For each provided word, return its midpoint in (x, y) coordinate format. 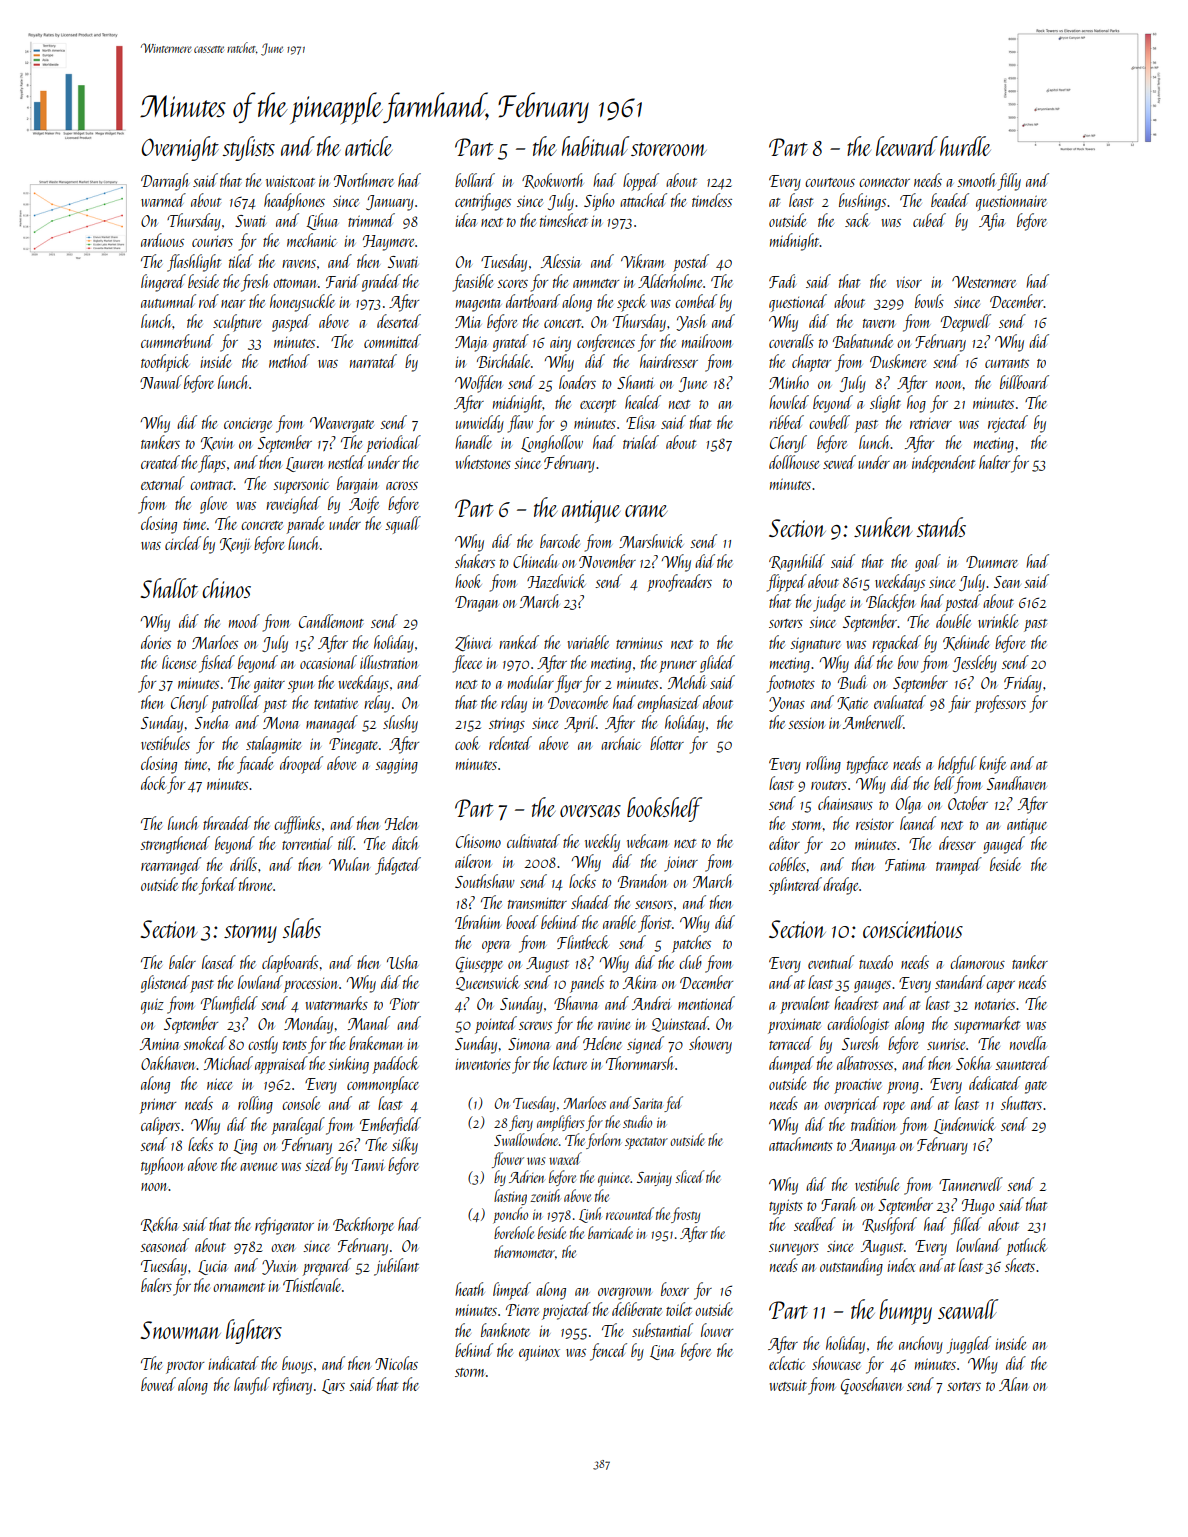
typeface (867, 765)
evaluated (900, 702)
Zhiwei (473, 643)
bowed (158, 1384)
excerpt (598, 406)
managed (332, 724)
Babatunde (863, 341)
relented (510, 743)
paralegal (298, 1126)
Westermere (984, 282)
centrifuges (483, 202)
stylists (248, 148)
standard (960, 982)
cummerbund (177, 341)
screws (535, 1026)
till (346, 843)
